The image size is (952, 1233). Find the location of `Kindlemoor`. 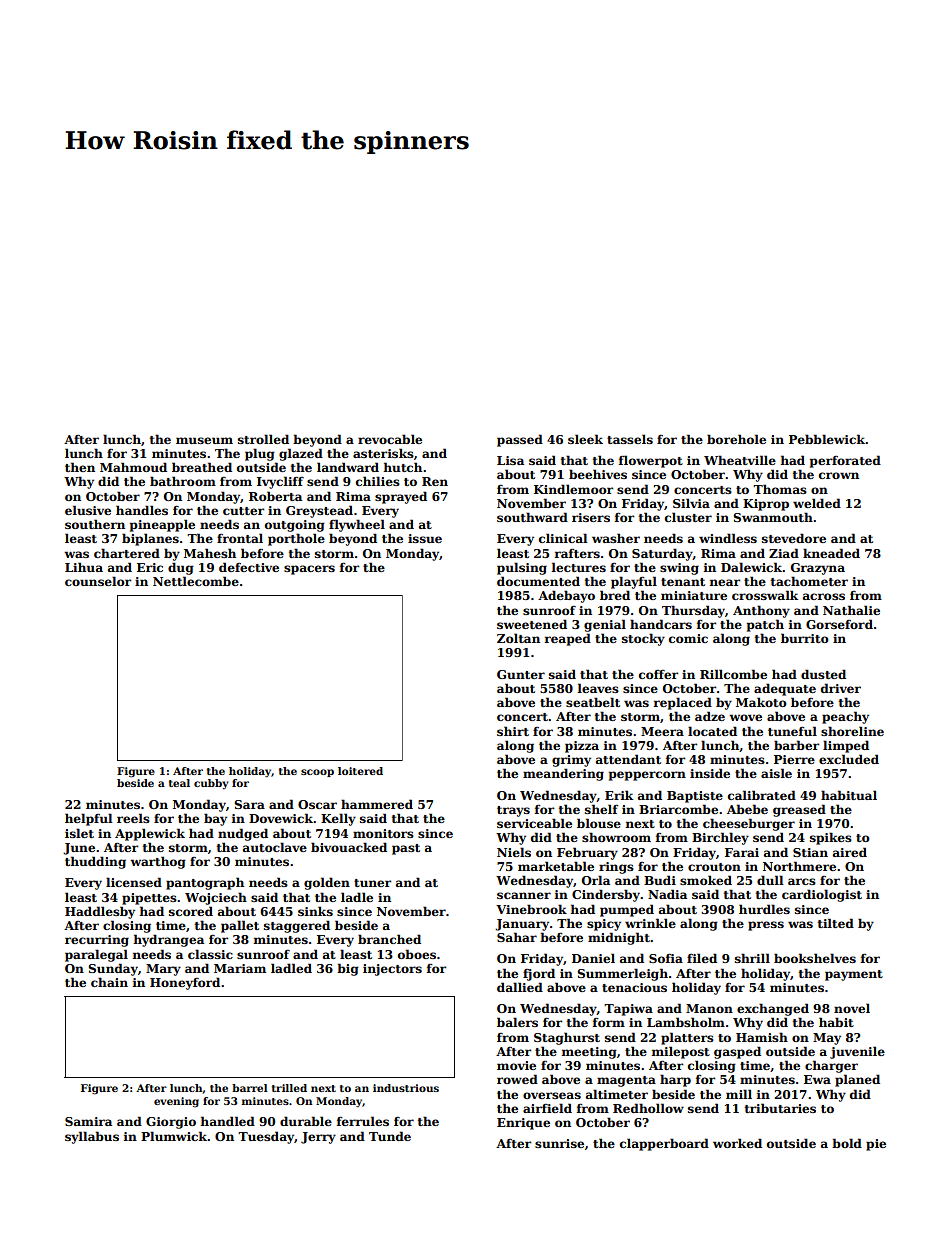

Kindlemoor is located at coordinates (573, 489).
